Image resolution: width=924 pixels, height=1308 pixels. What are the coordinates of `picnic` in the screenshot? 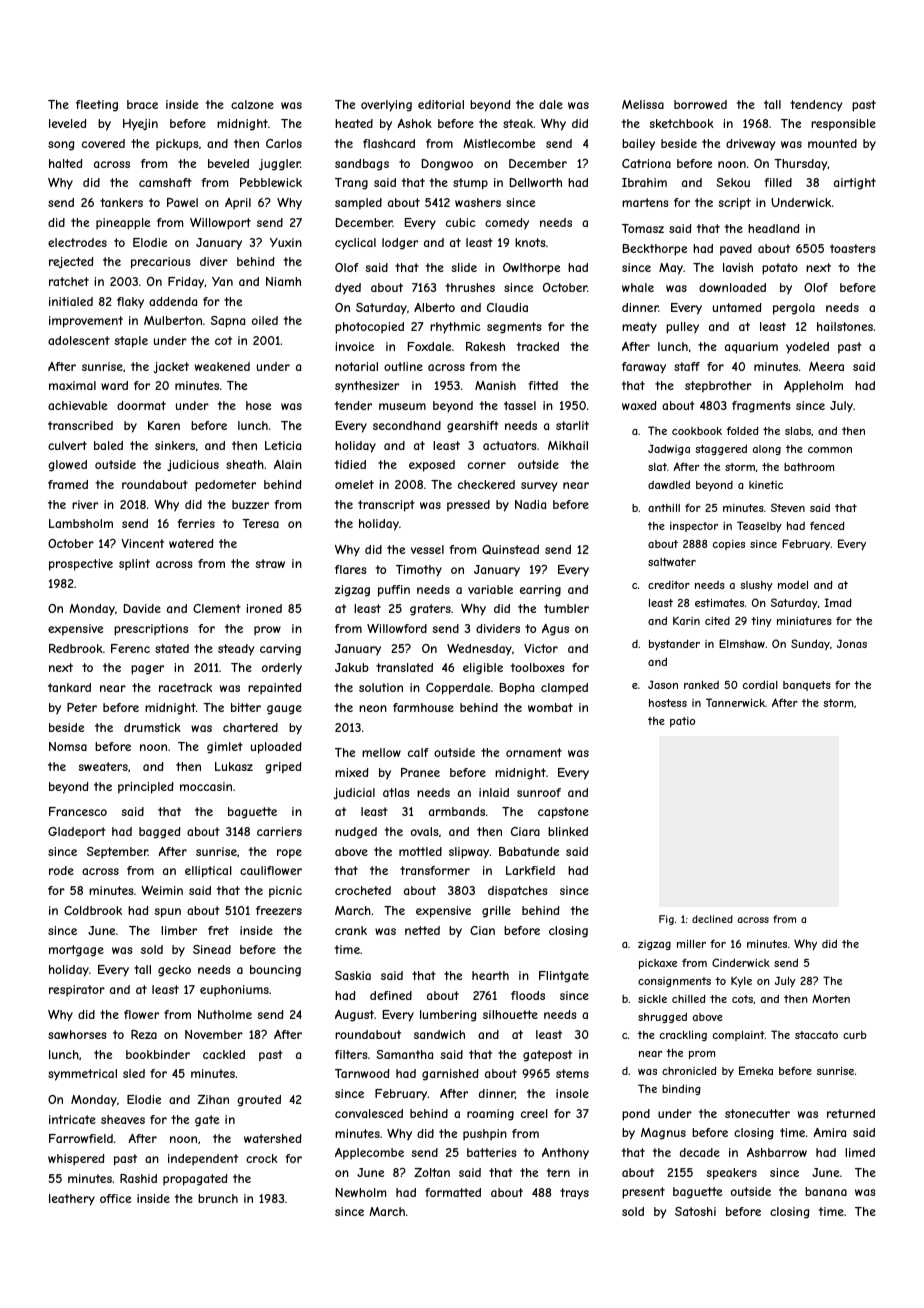 It's located at (285, 892).
